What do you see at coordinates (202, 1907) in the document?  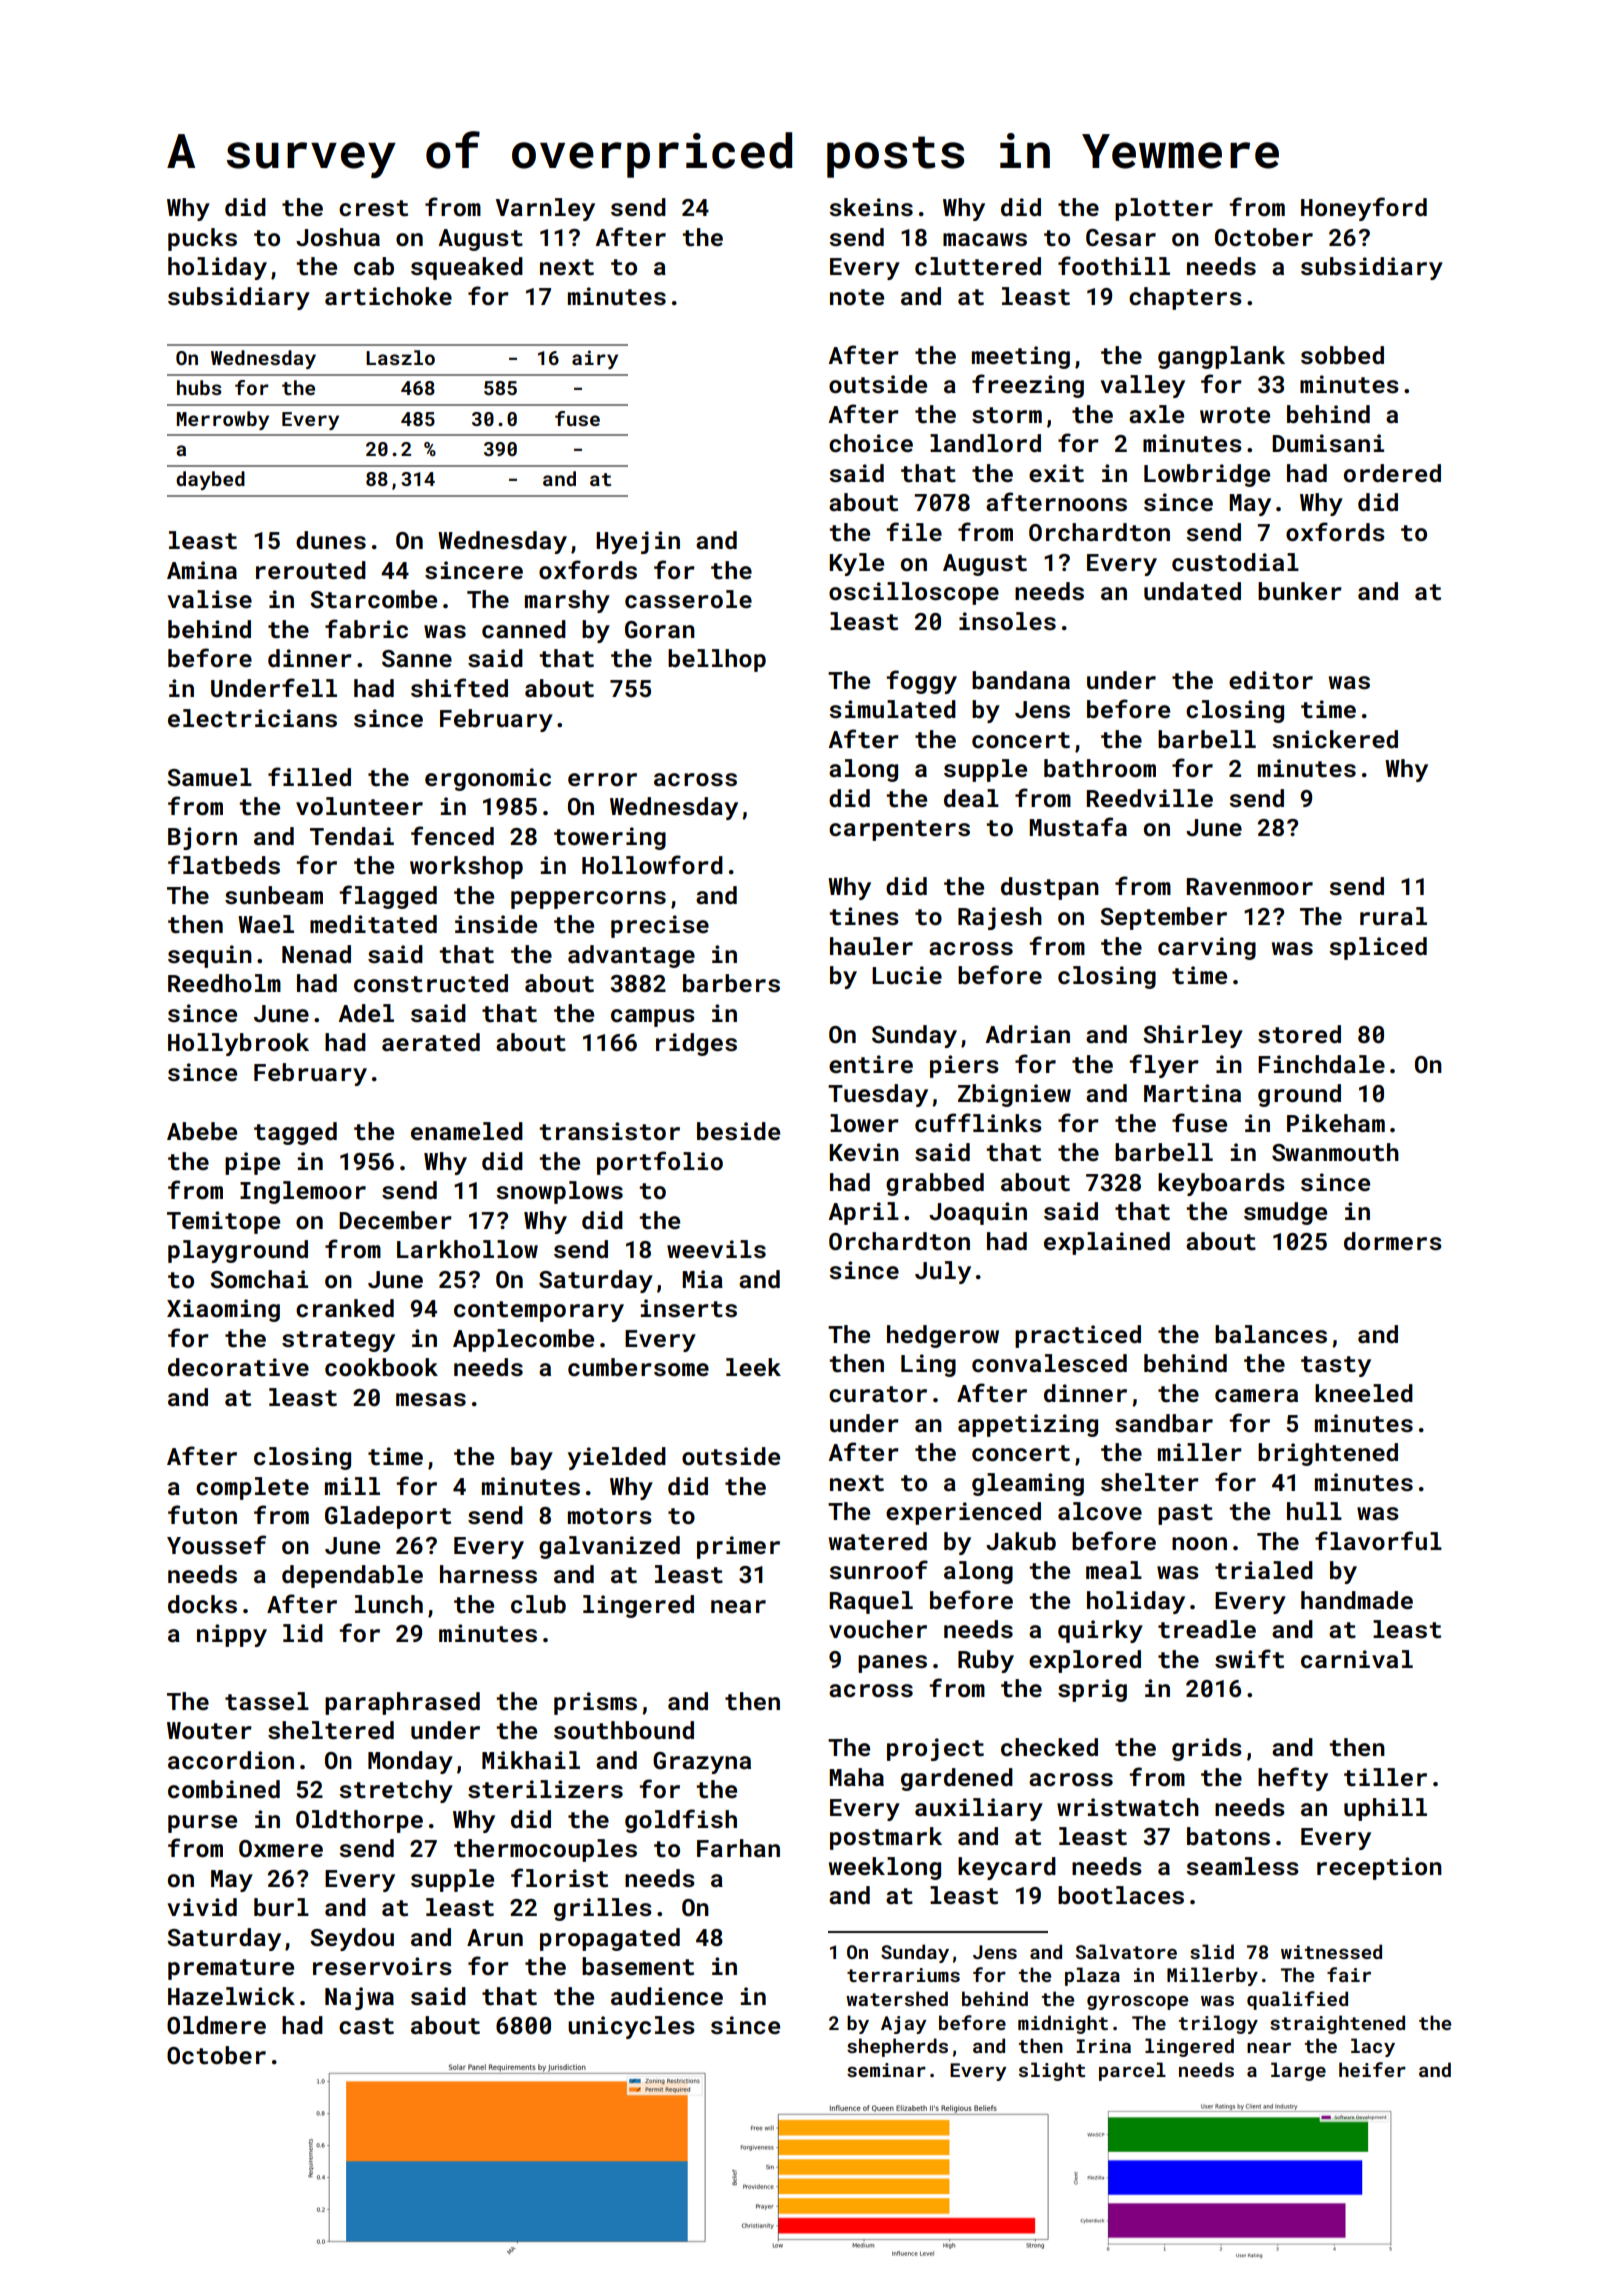 I see `vivid` at bounding box center [202, 1907].
